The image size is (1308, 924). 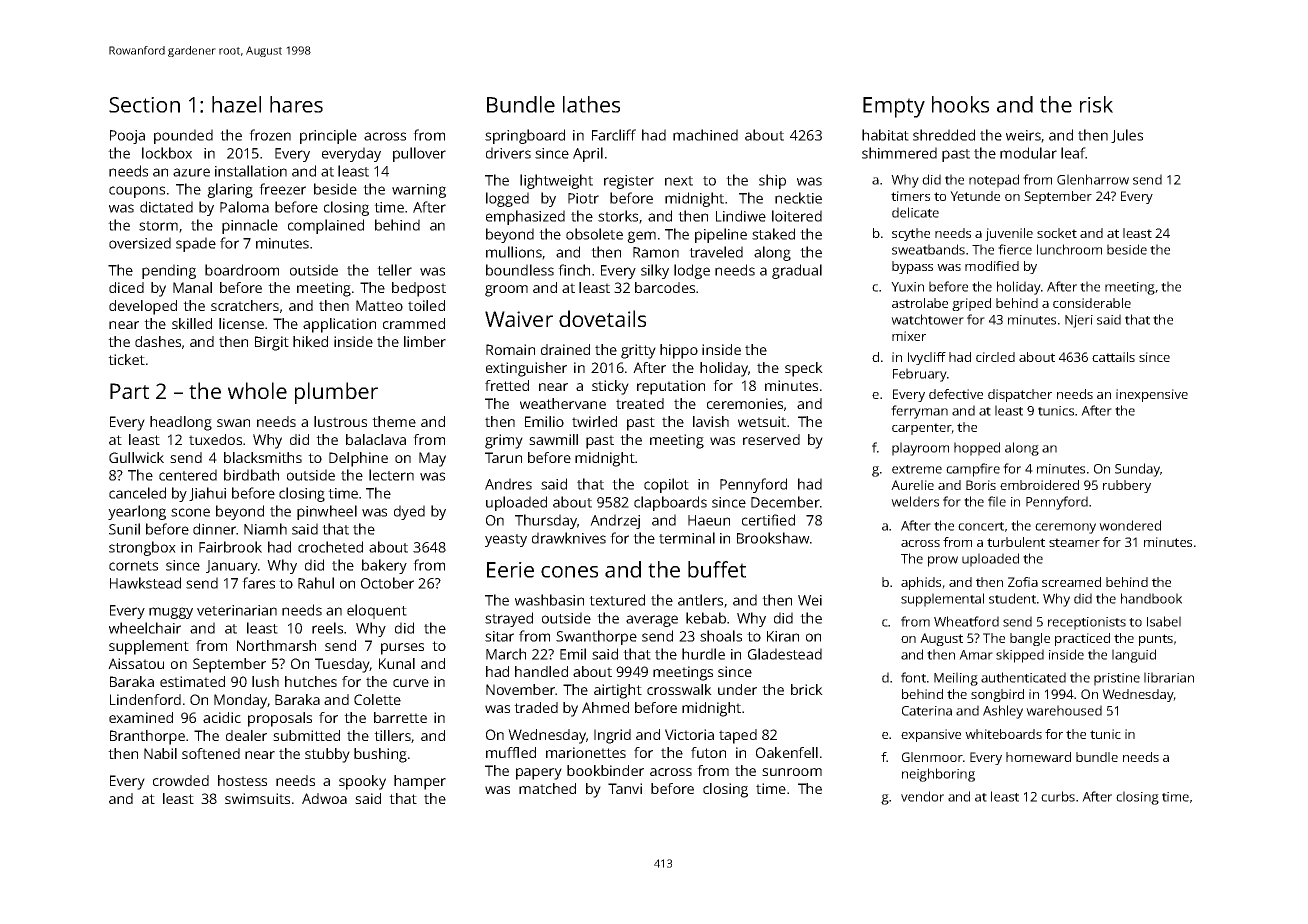 What do you see at coordinates (222, 717) in the document?
I see `acidic` at bounding box center [222, 717].
